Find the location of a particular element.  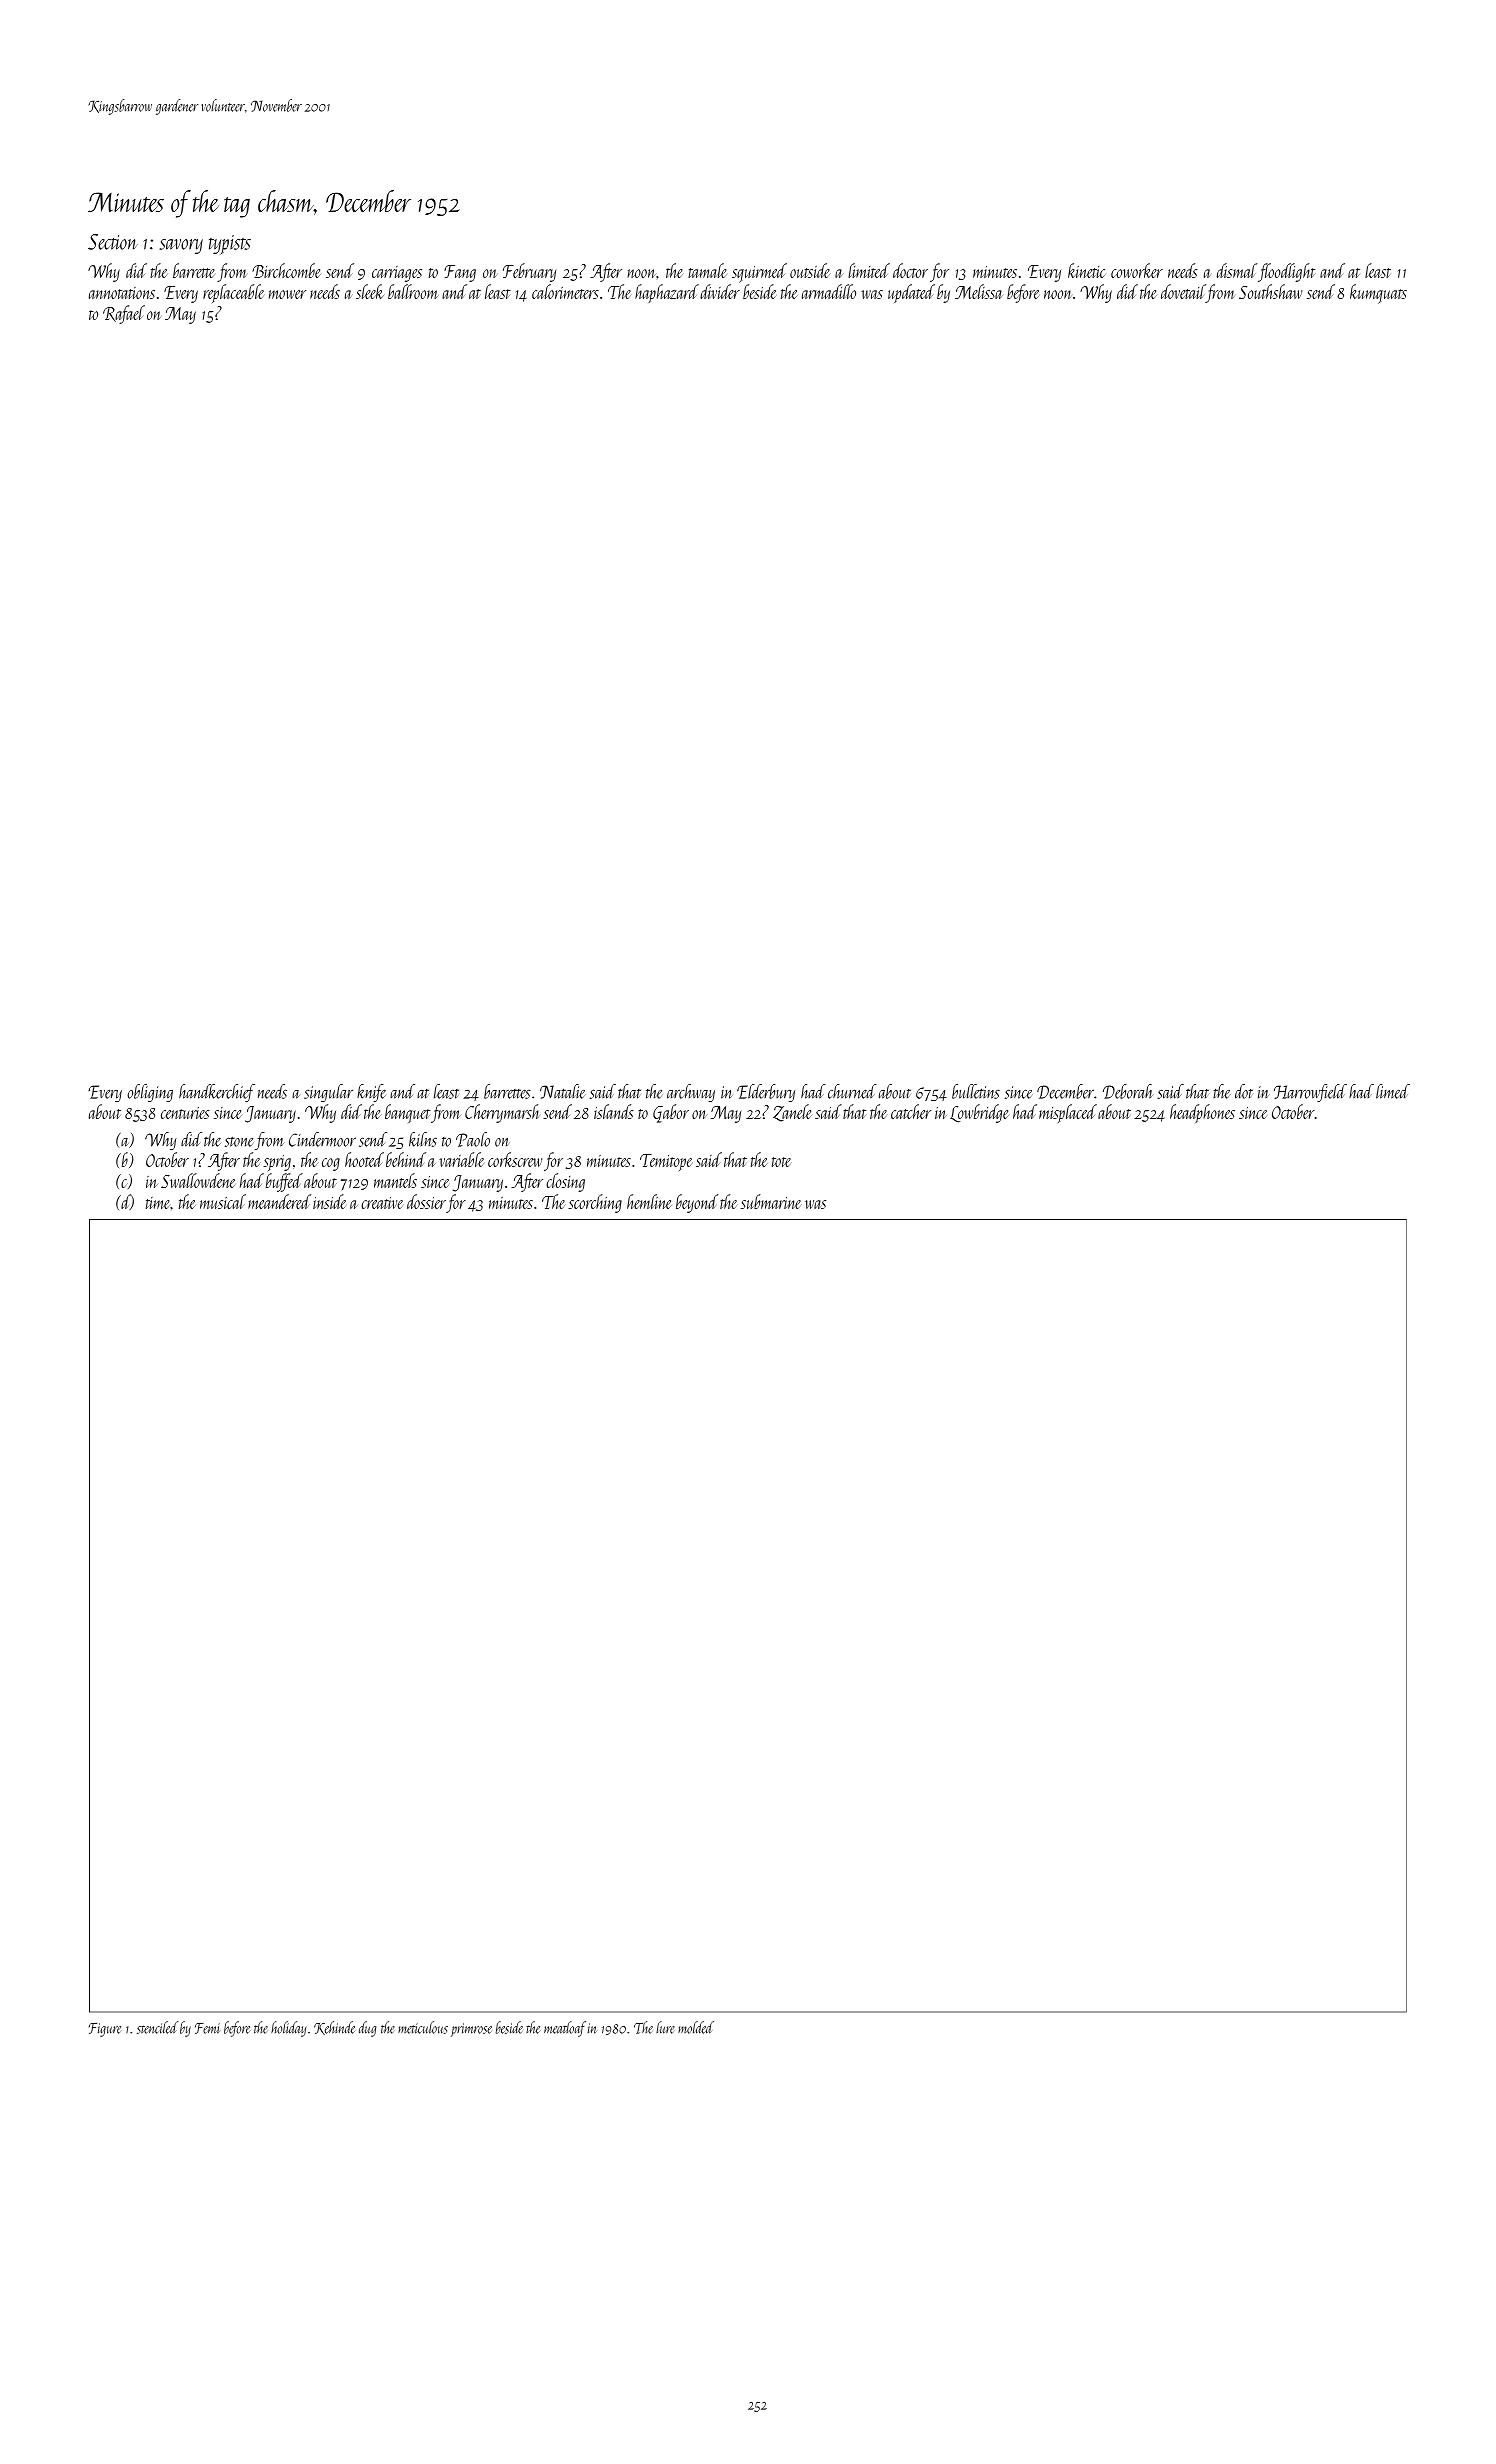

Elderbury is located at coordinates (766, 1093).
